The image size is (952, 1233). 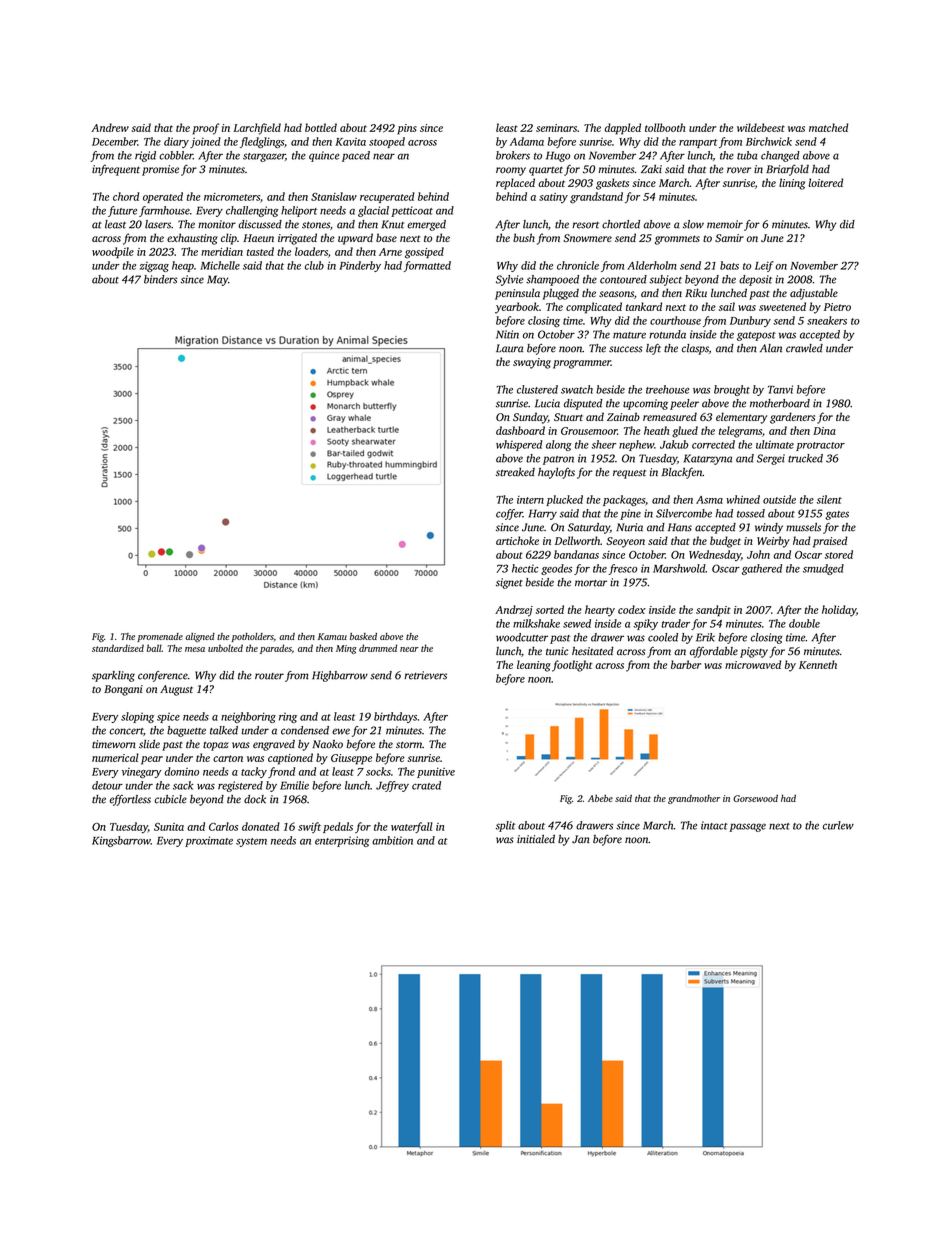 What do you see at coordinates (838, 825) in the screenshot?
I see `curlew` at bounding box center [838, 825].
